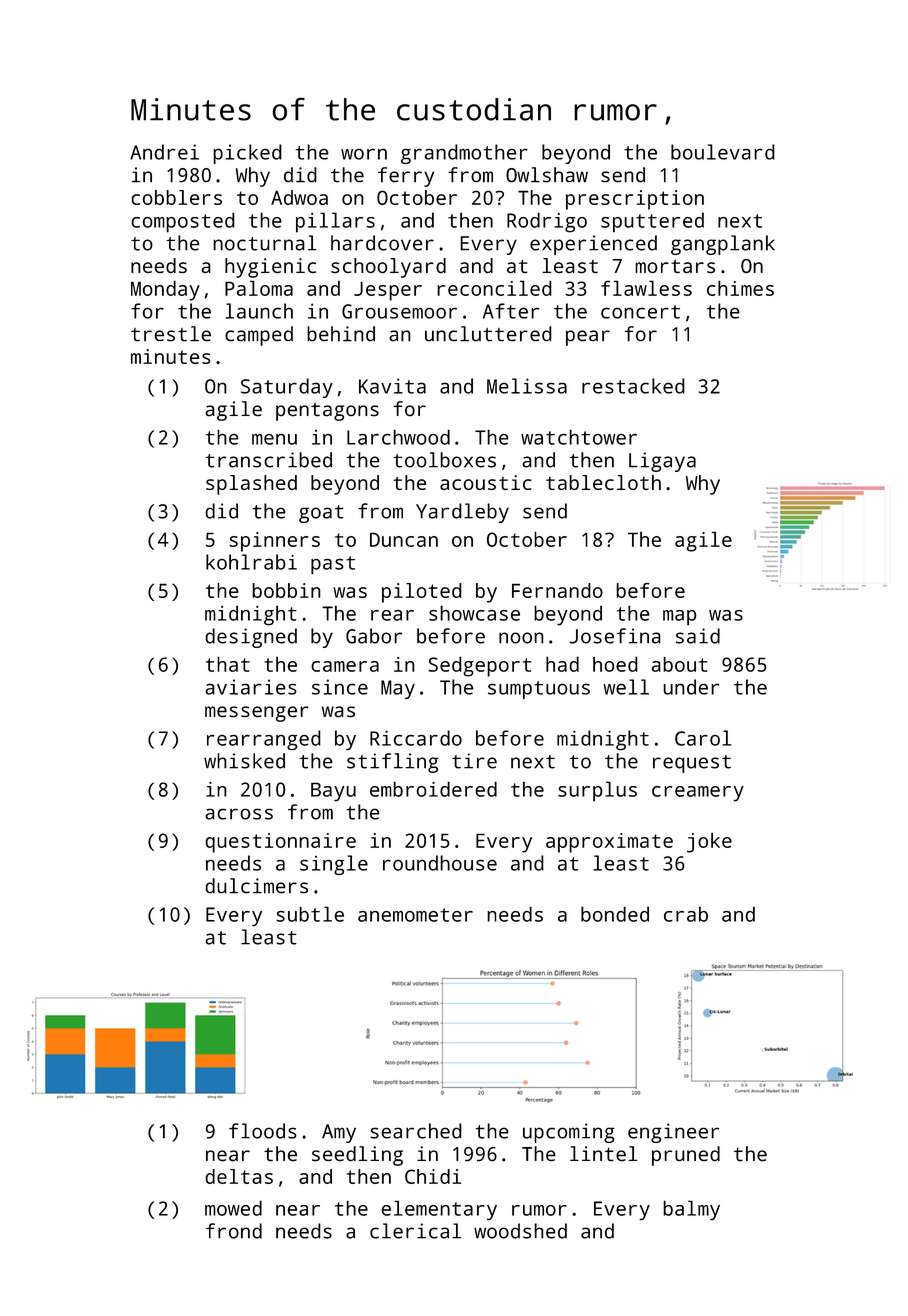 This image has height=1316, width=908. I want to click on trestle, so click(171, 334).
